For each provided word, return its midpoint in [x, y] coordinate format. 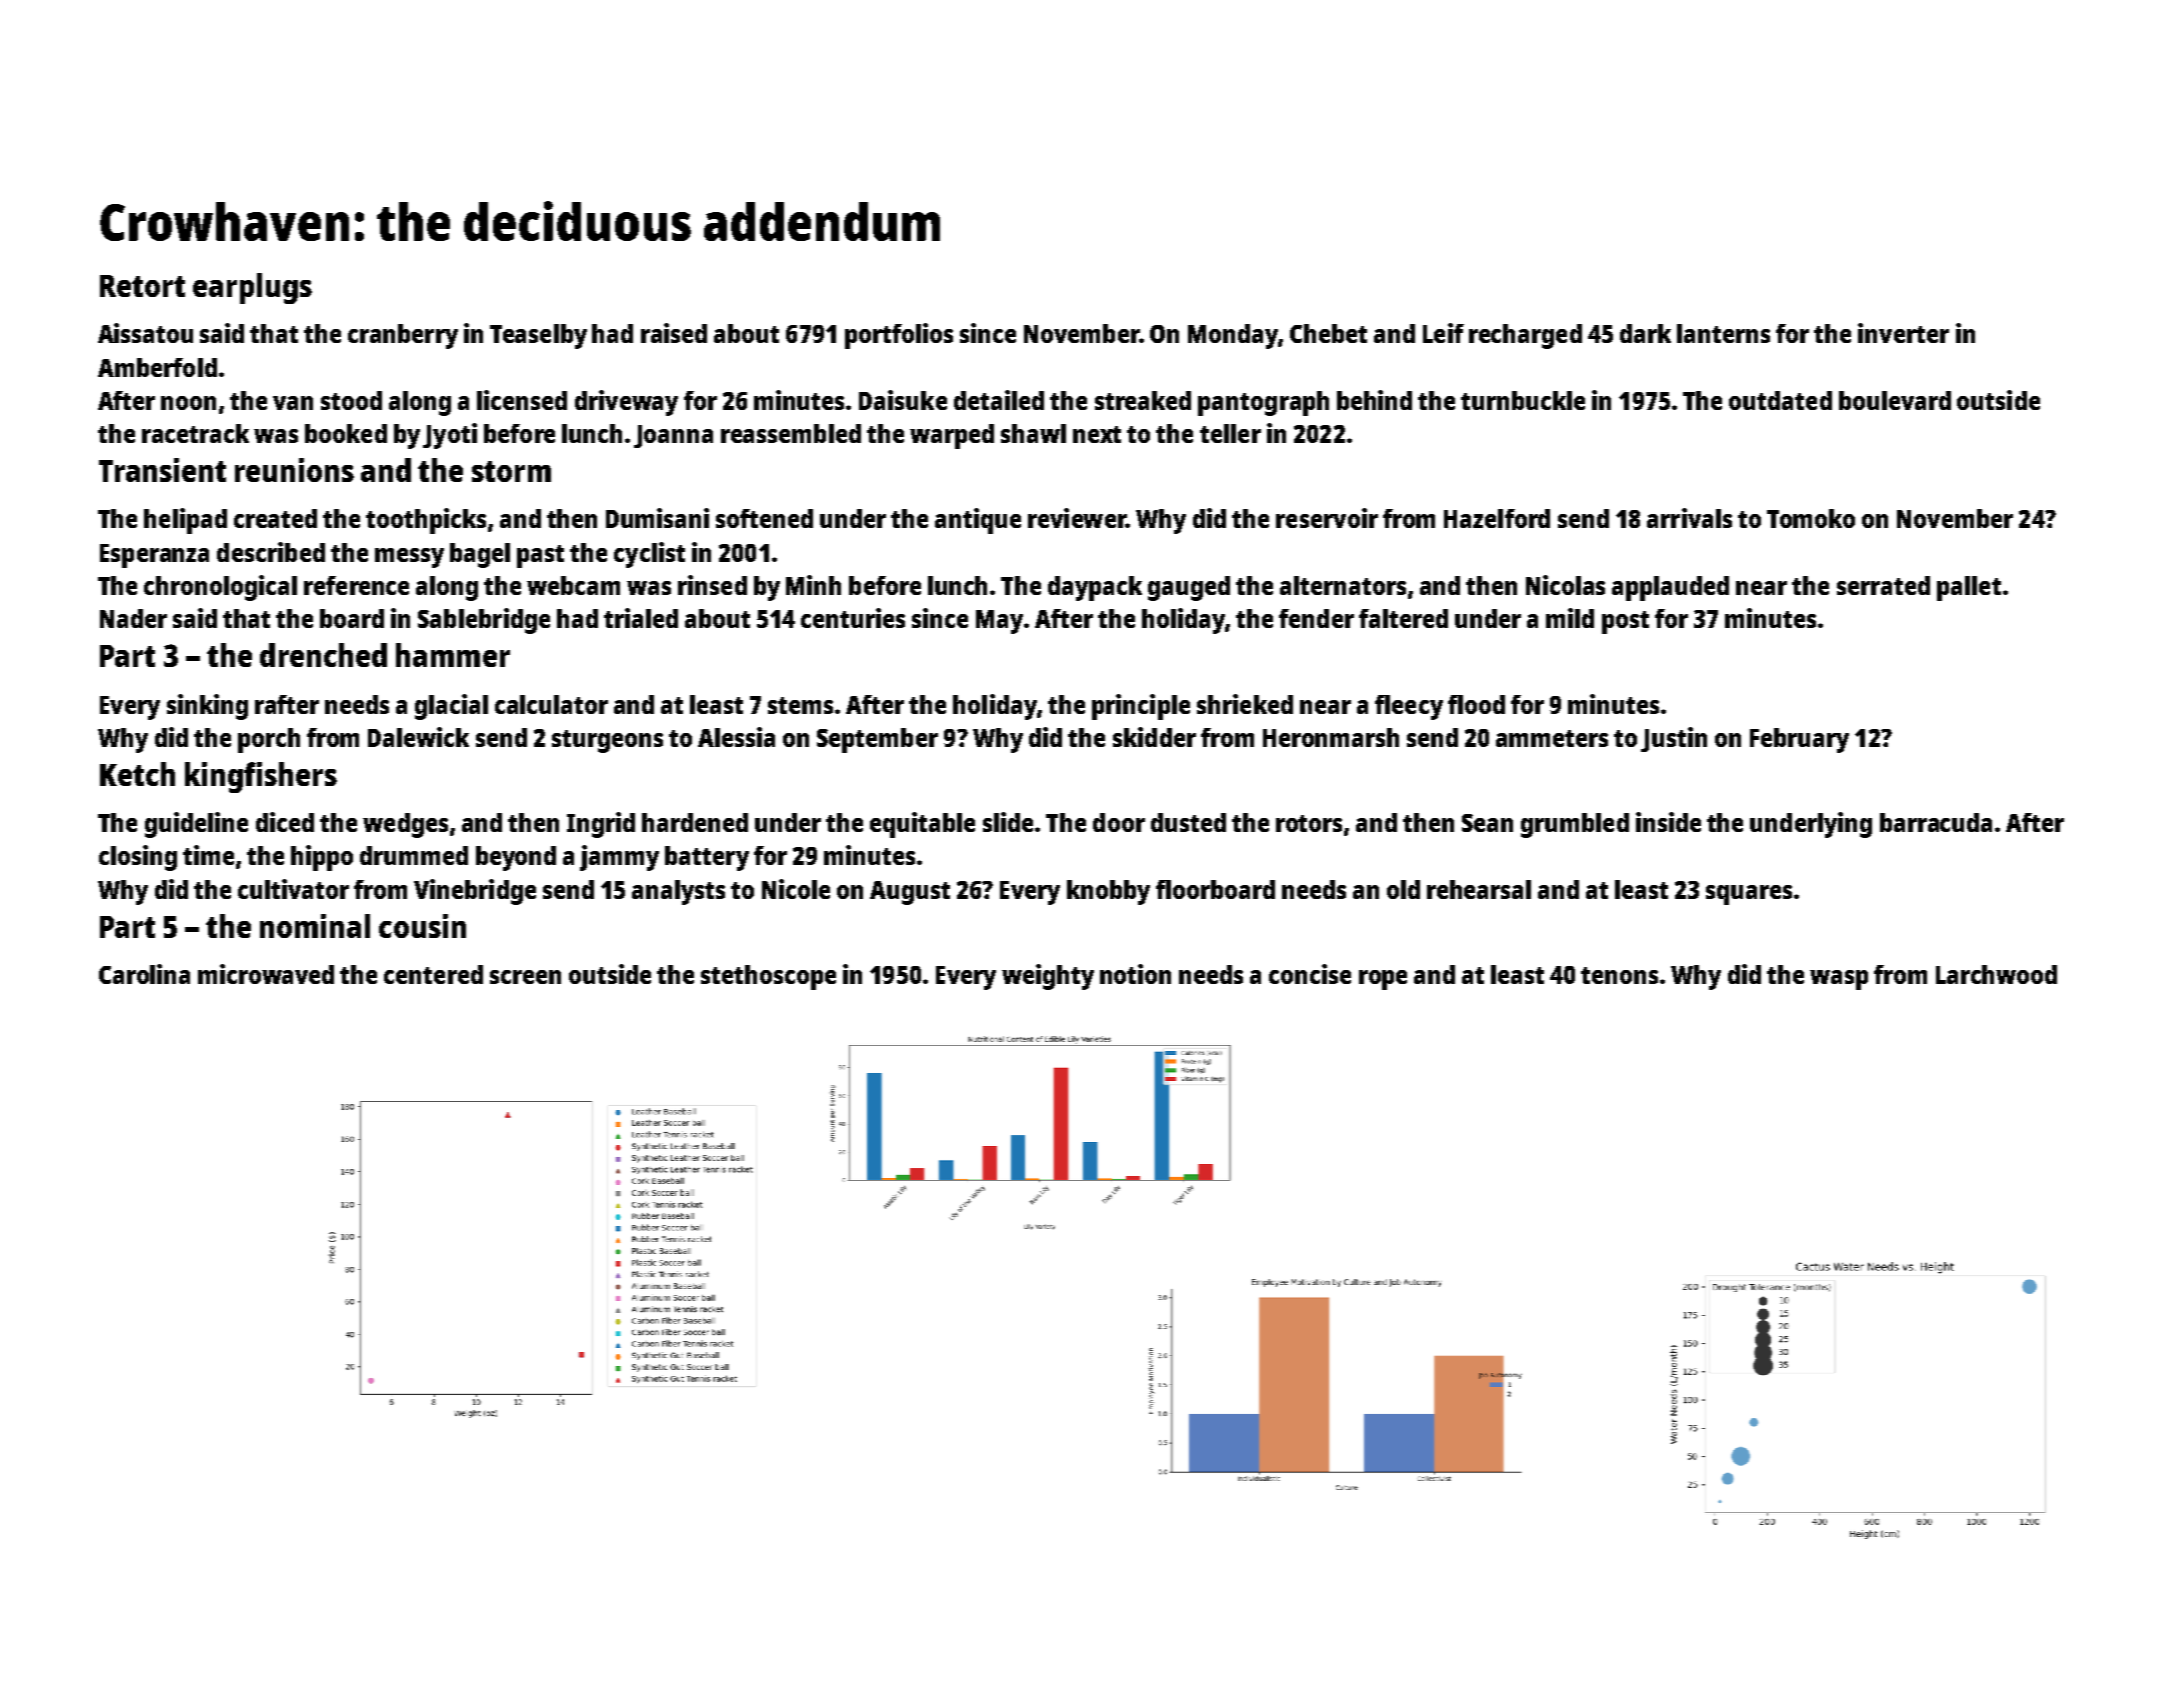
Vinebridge [475, 892]
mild [1570, 618]
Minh [813, 585]
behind [1374, 400]
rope [1383, 980]
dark [1645, 333]
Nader [133, 618]
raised [674, 333]
